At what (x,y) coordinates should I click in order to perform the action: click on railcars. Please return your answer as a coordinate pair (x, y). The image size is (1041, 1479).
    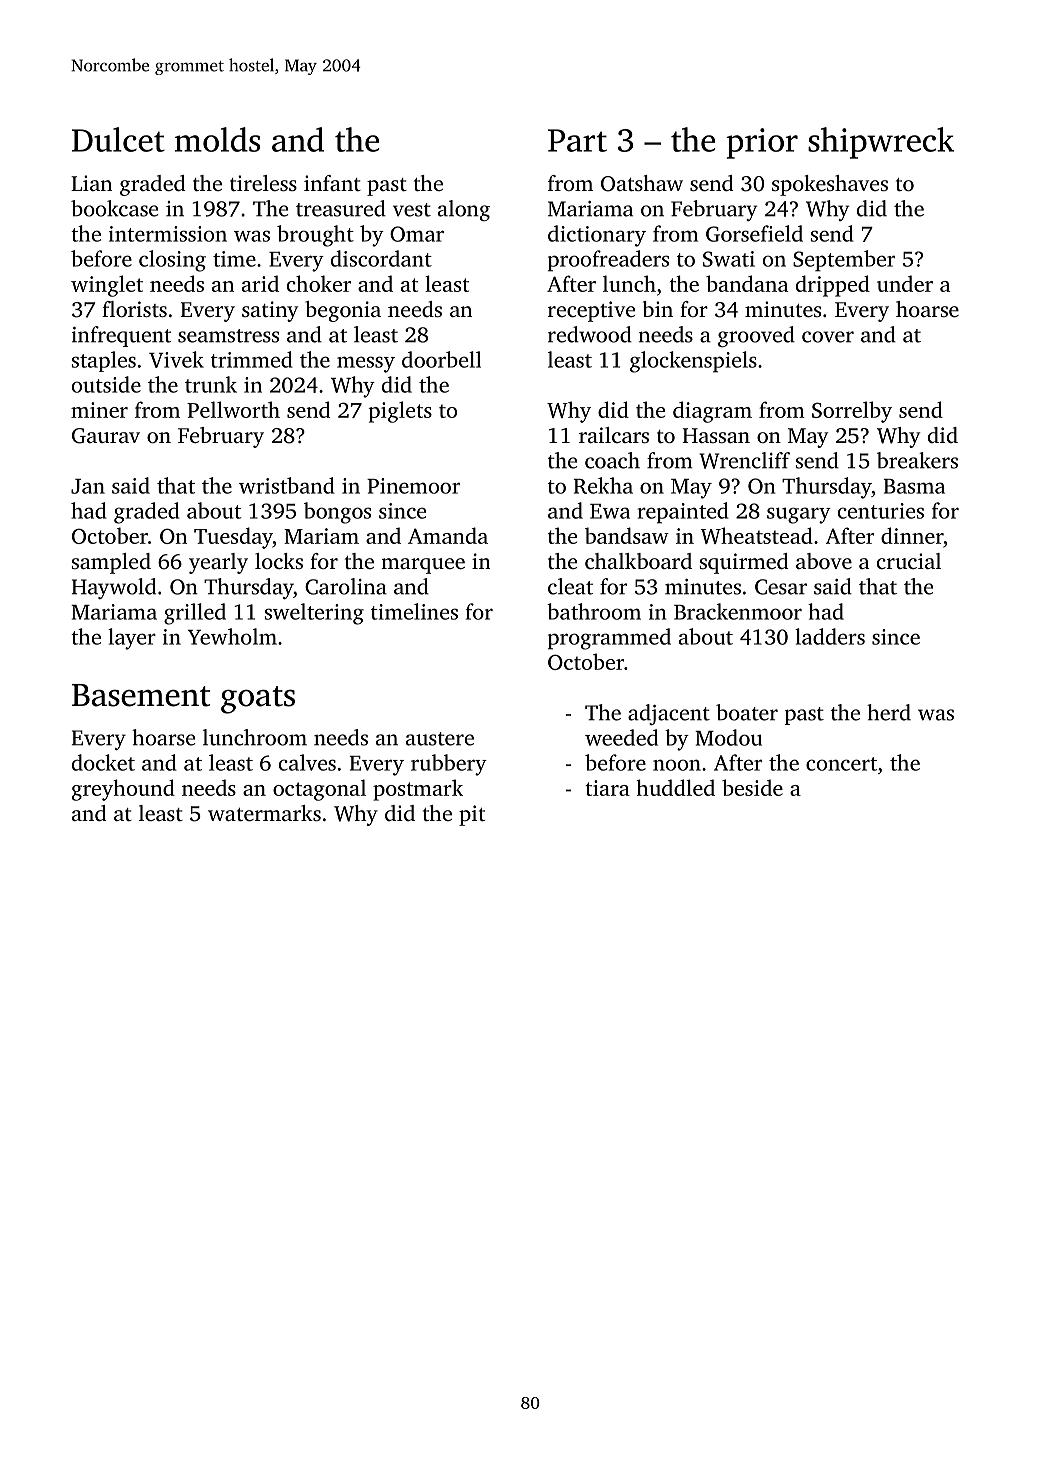
    Looking at the image, I should click on (614, 435).
